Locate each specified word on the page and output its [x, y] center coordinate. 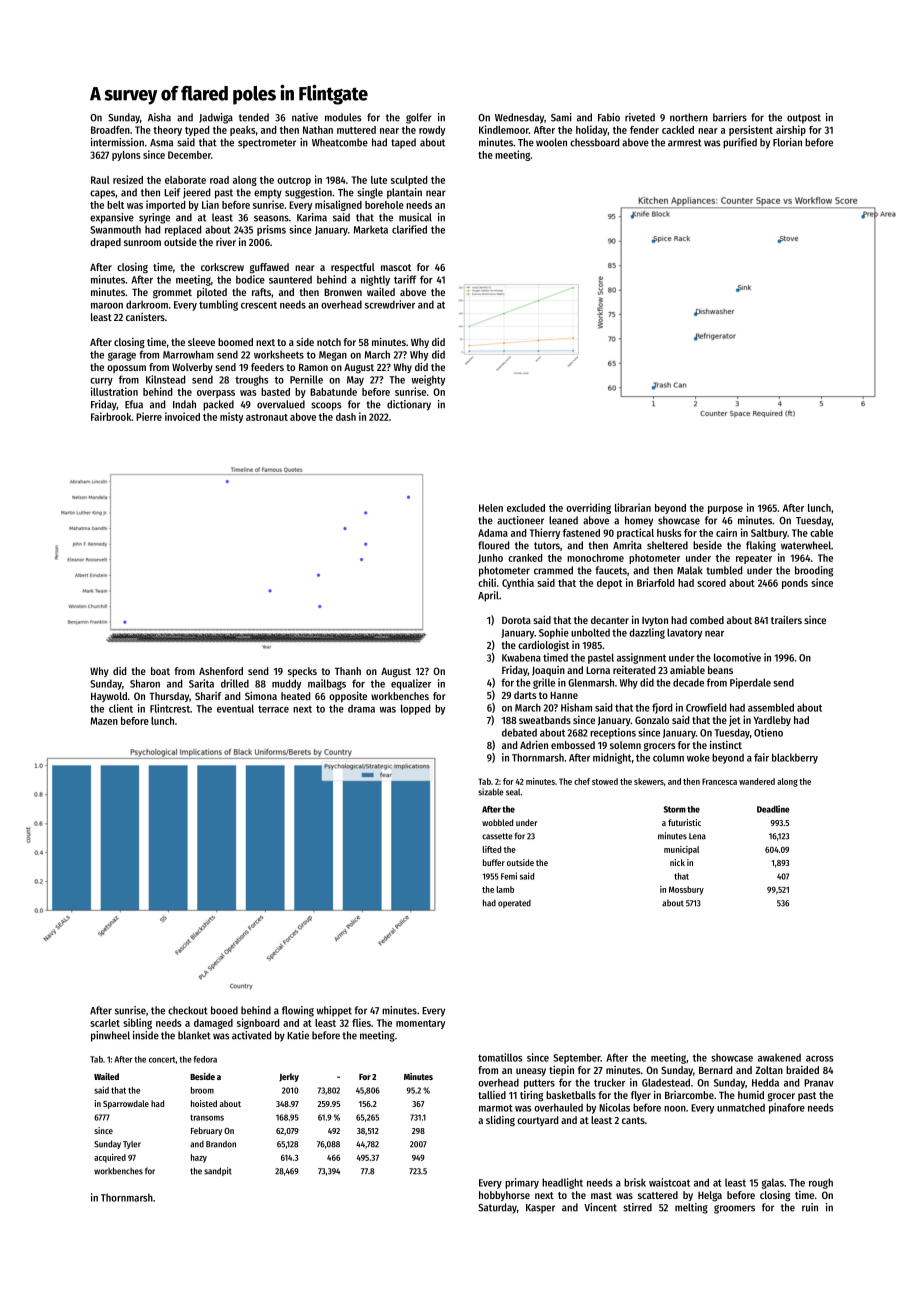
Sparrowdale [126, 1104]
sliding [500, 1121]
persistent [751, 130]
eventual [235, 708]
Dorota [516, 620]
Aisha [159, 117]
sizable [491, 792]
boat [160, 671]
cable [821, 533]
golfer [419, 118]
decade [688, 682]
